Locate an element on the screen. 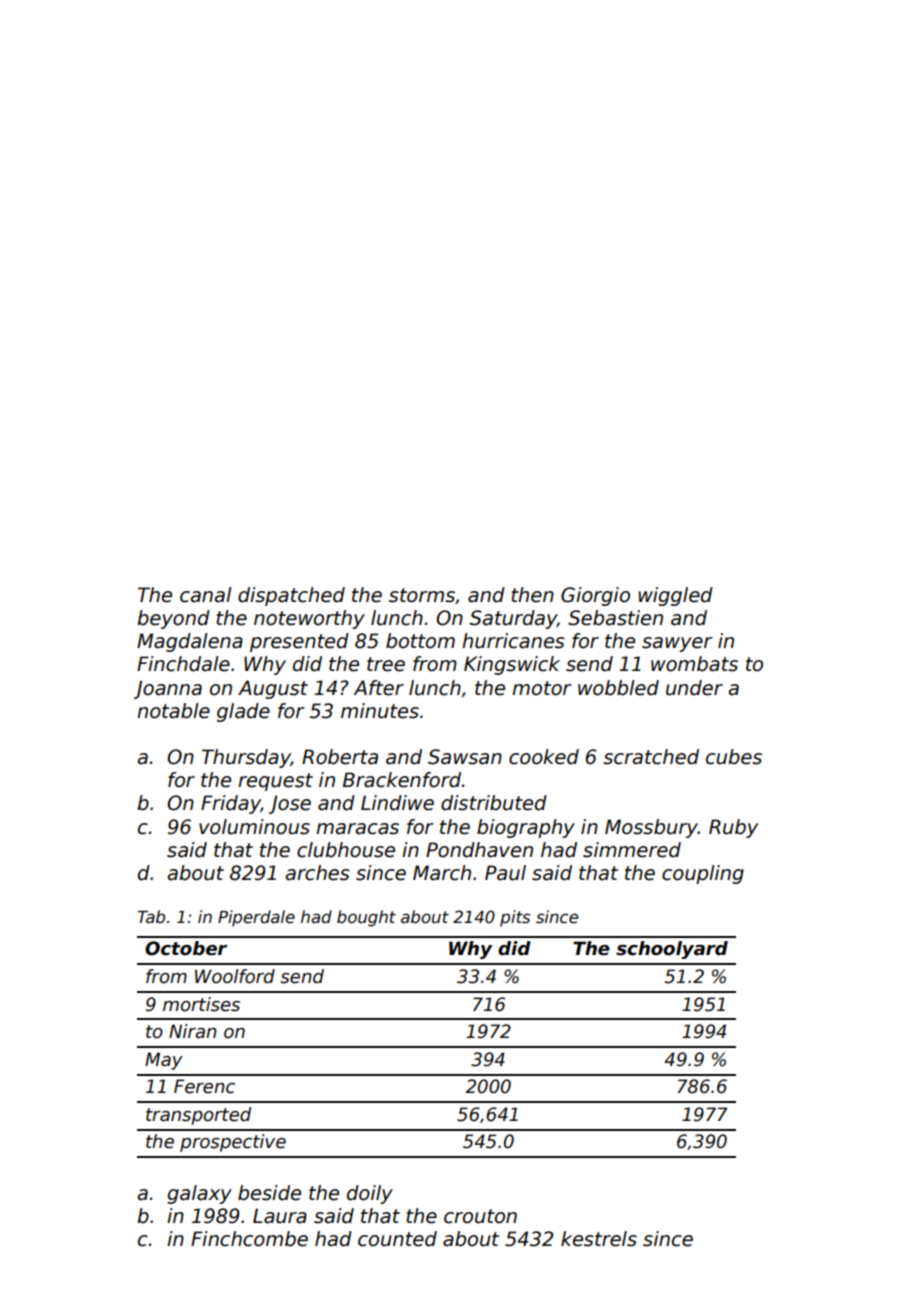  Friday is located at coordinates (231, 804).
